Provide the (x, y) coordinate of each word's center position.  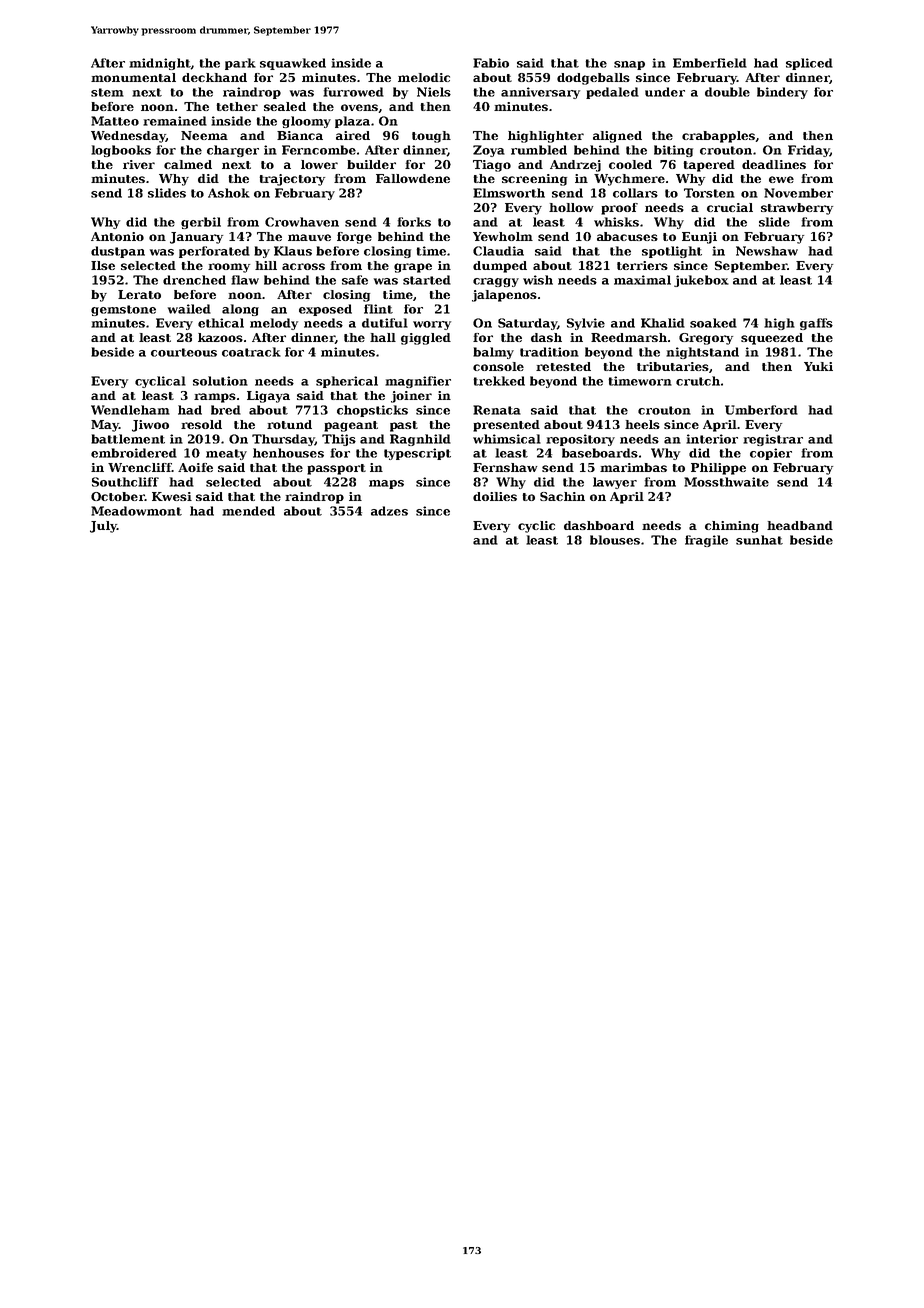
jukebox (701, 281)
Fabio (491, 63)
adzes (389, 511)
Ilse (103, 265)
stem (107, 92)
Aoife (195, 467)
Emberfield (710, 63)
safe (355, 280)
